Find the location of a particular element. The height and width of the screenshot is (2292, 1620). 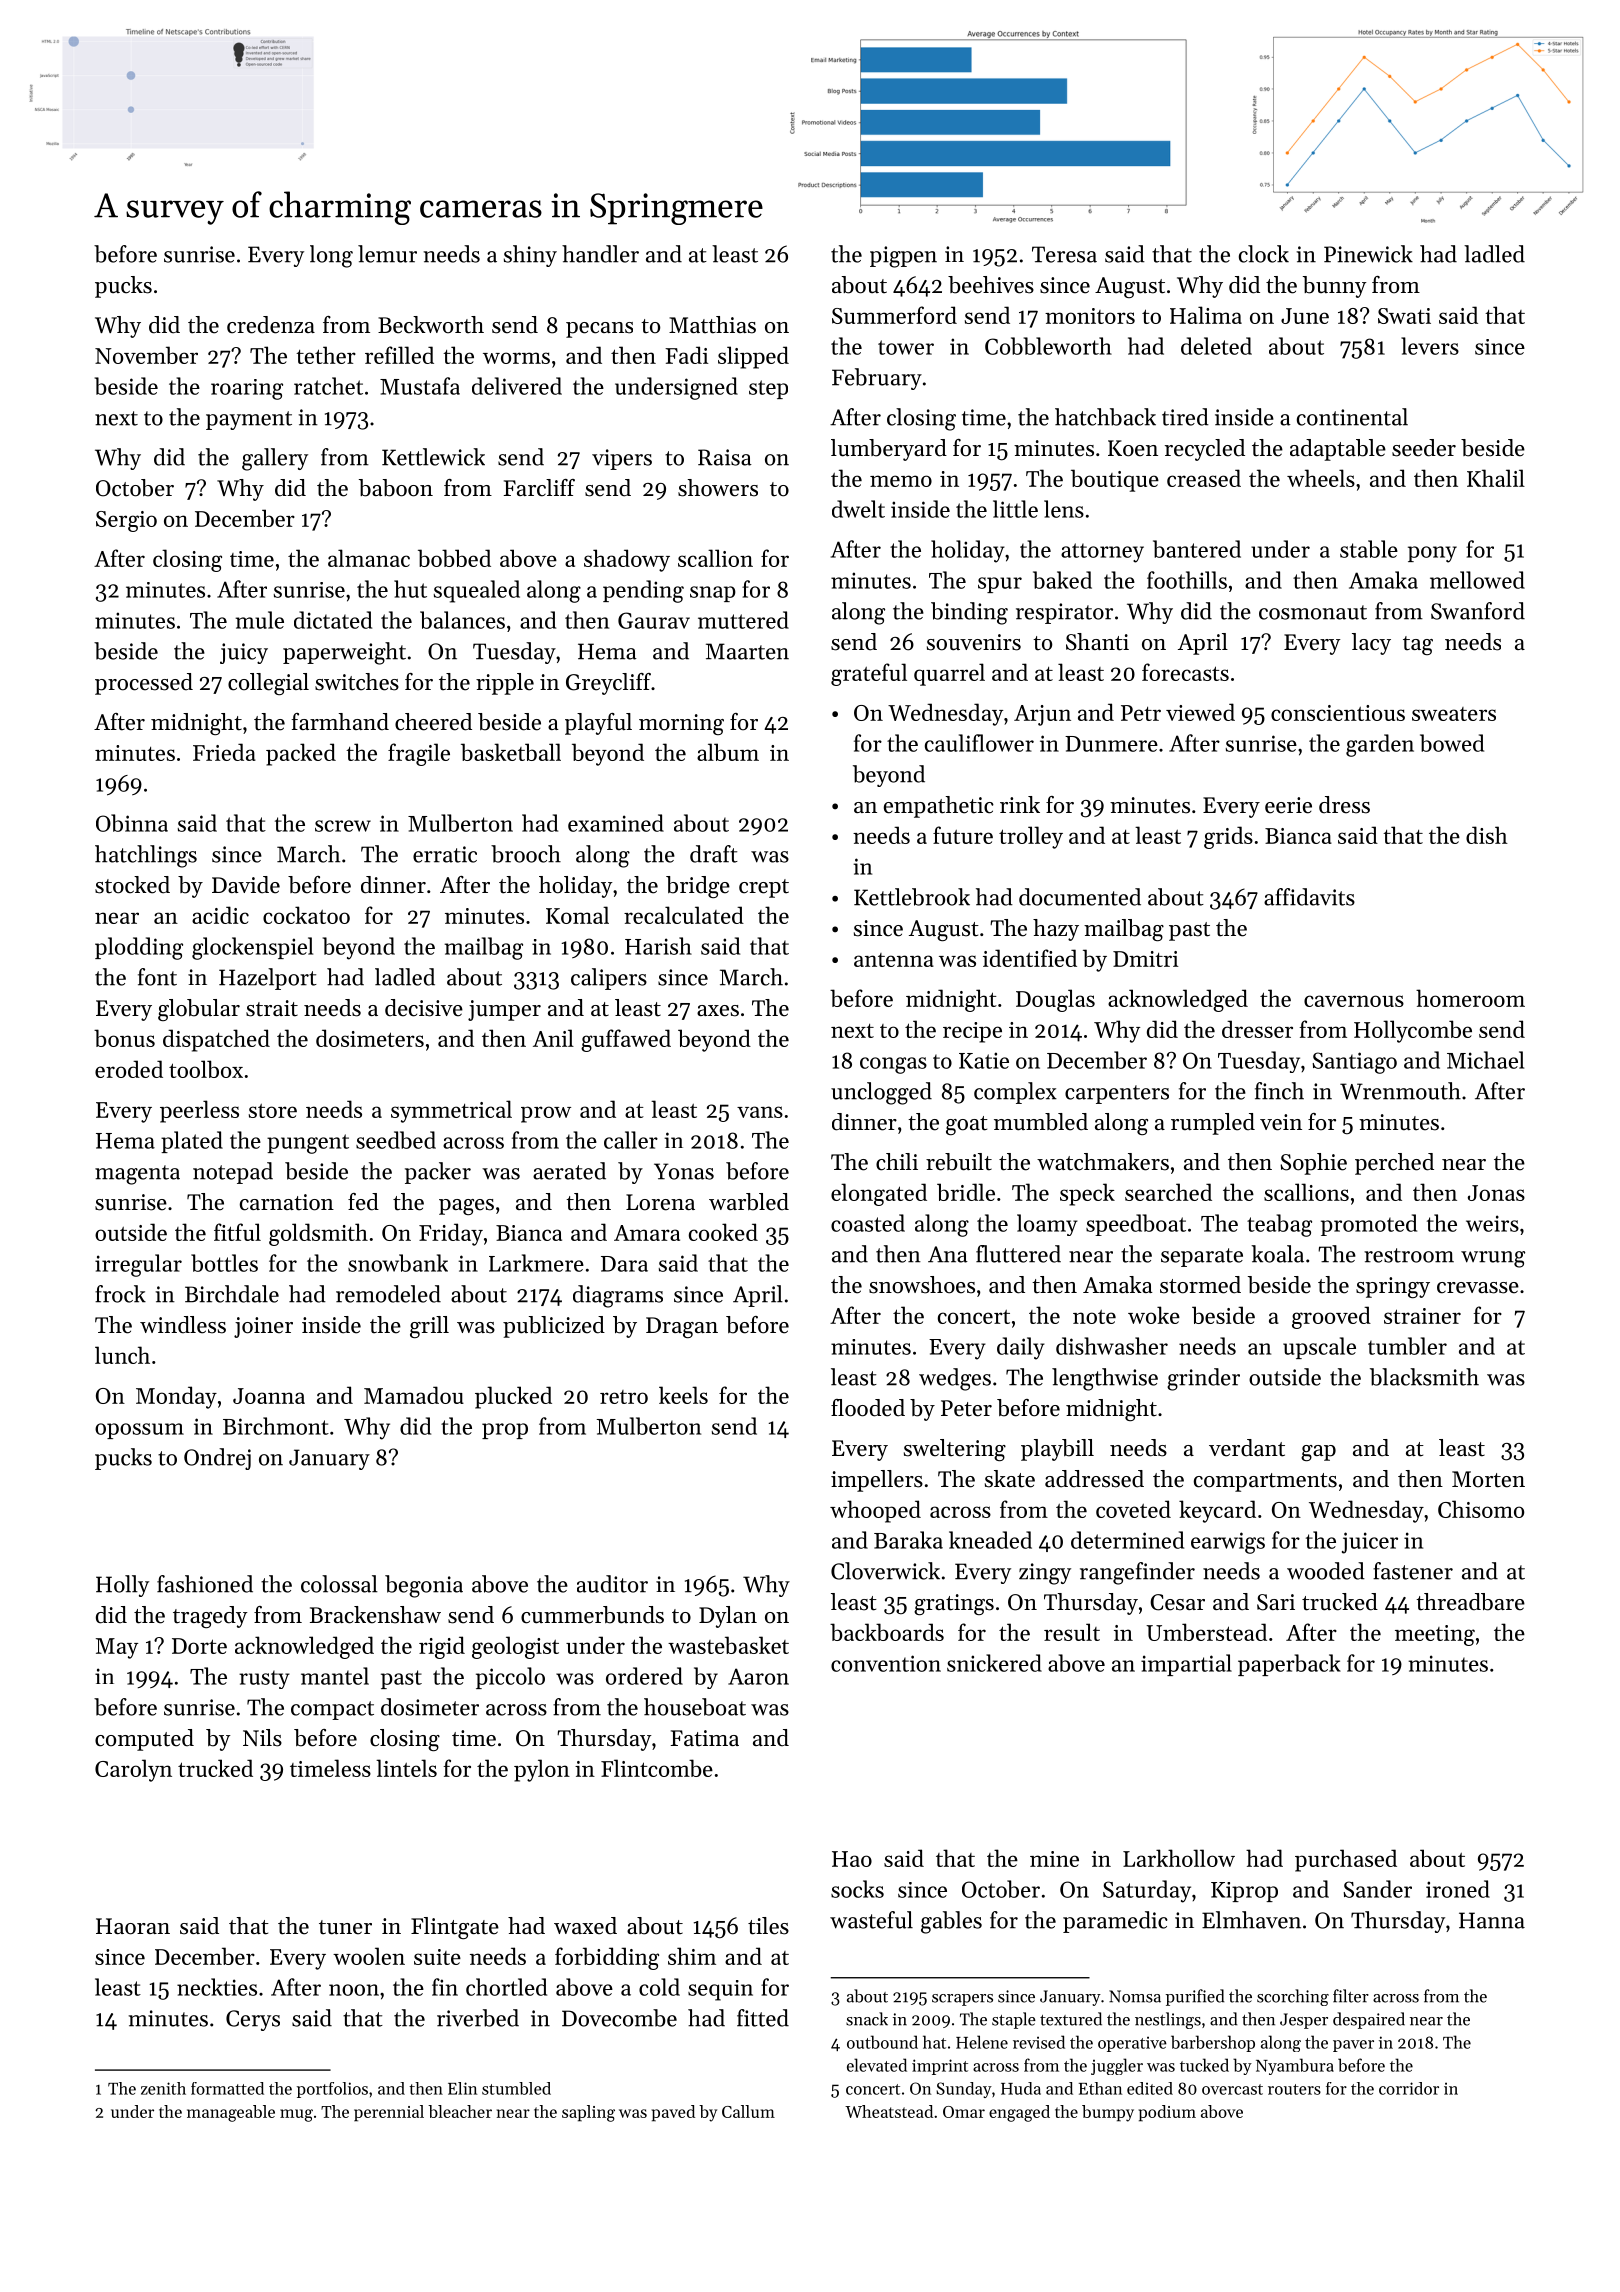

paved is located at coordinates (673, 2113).
